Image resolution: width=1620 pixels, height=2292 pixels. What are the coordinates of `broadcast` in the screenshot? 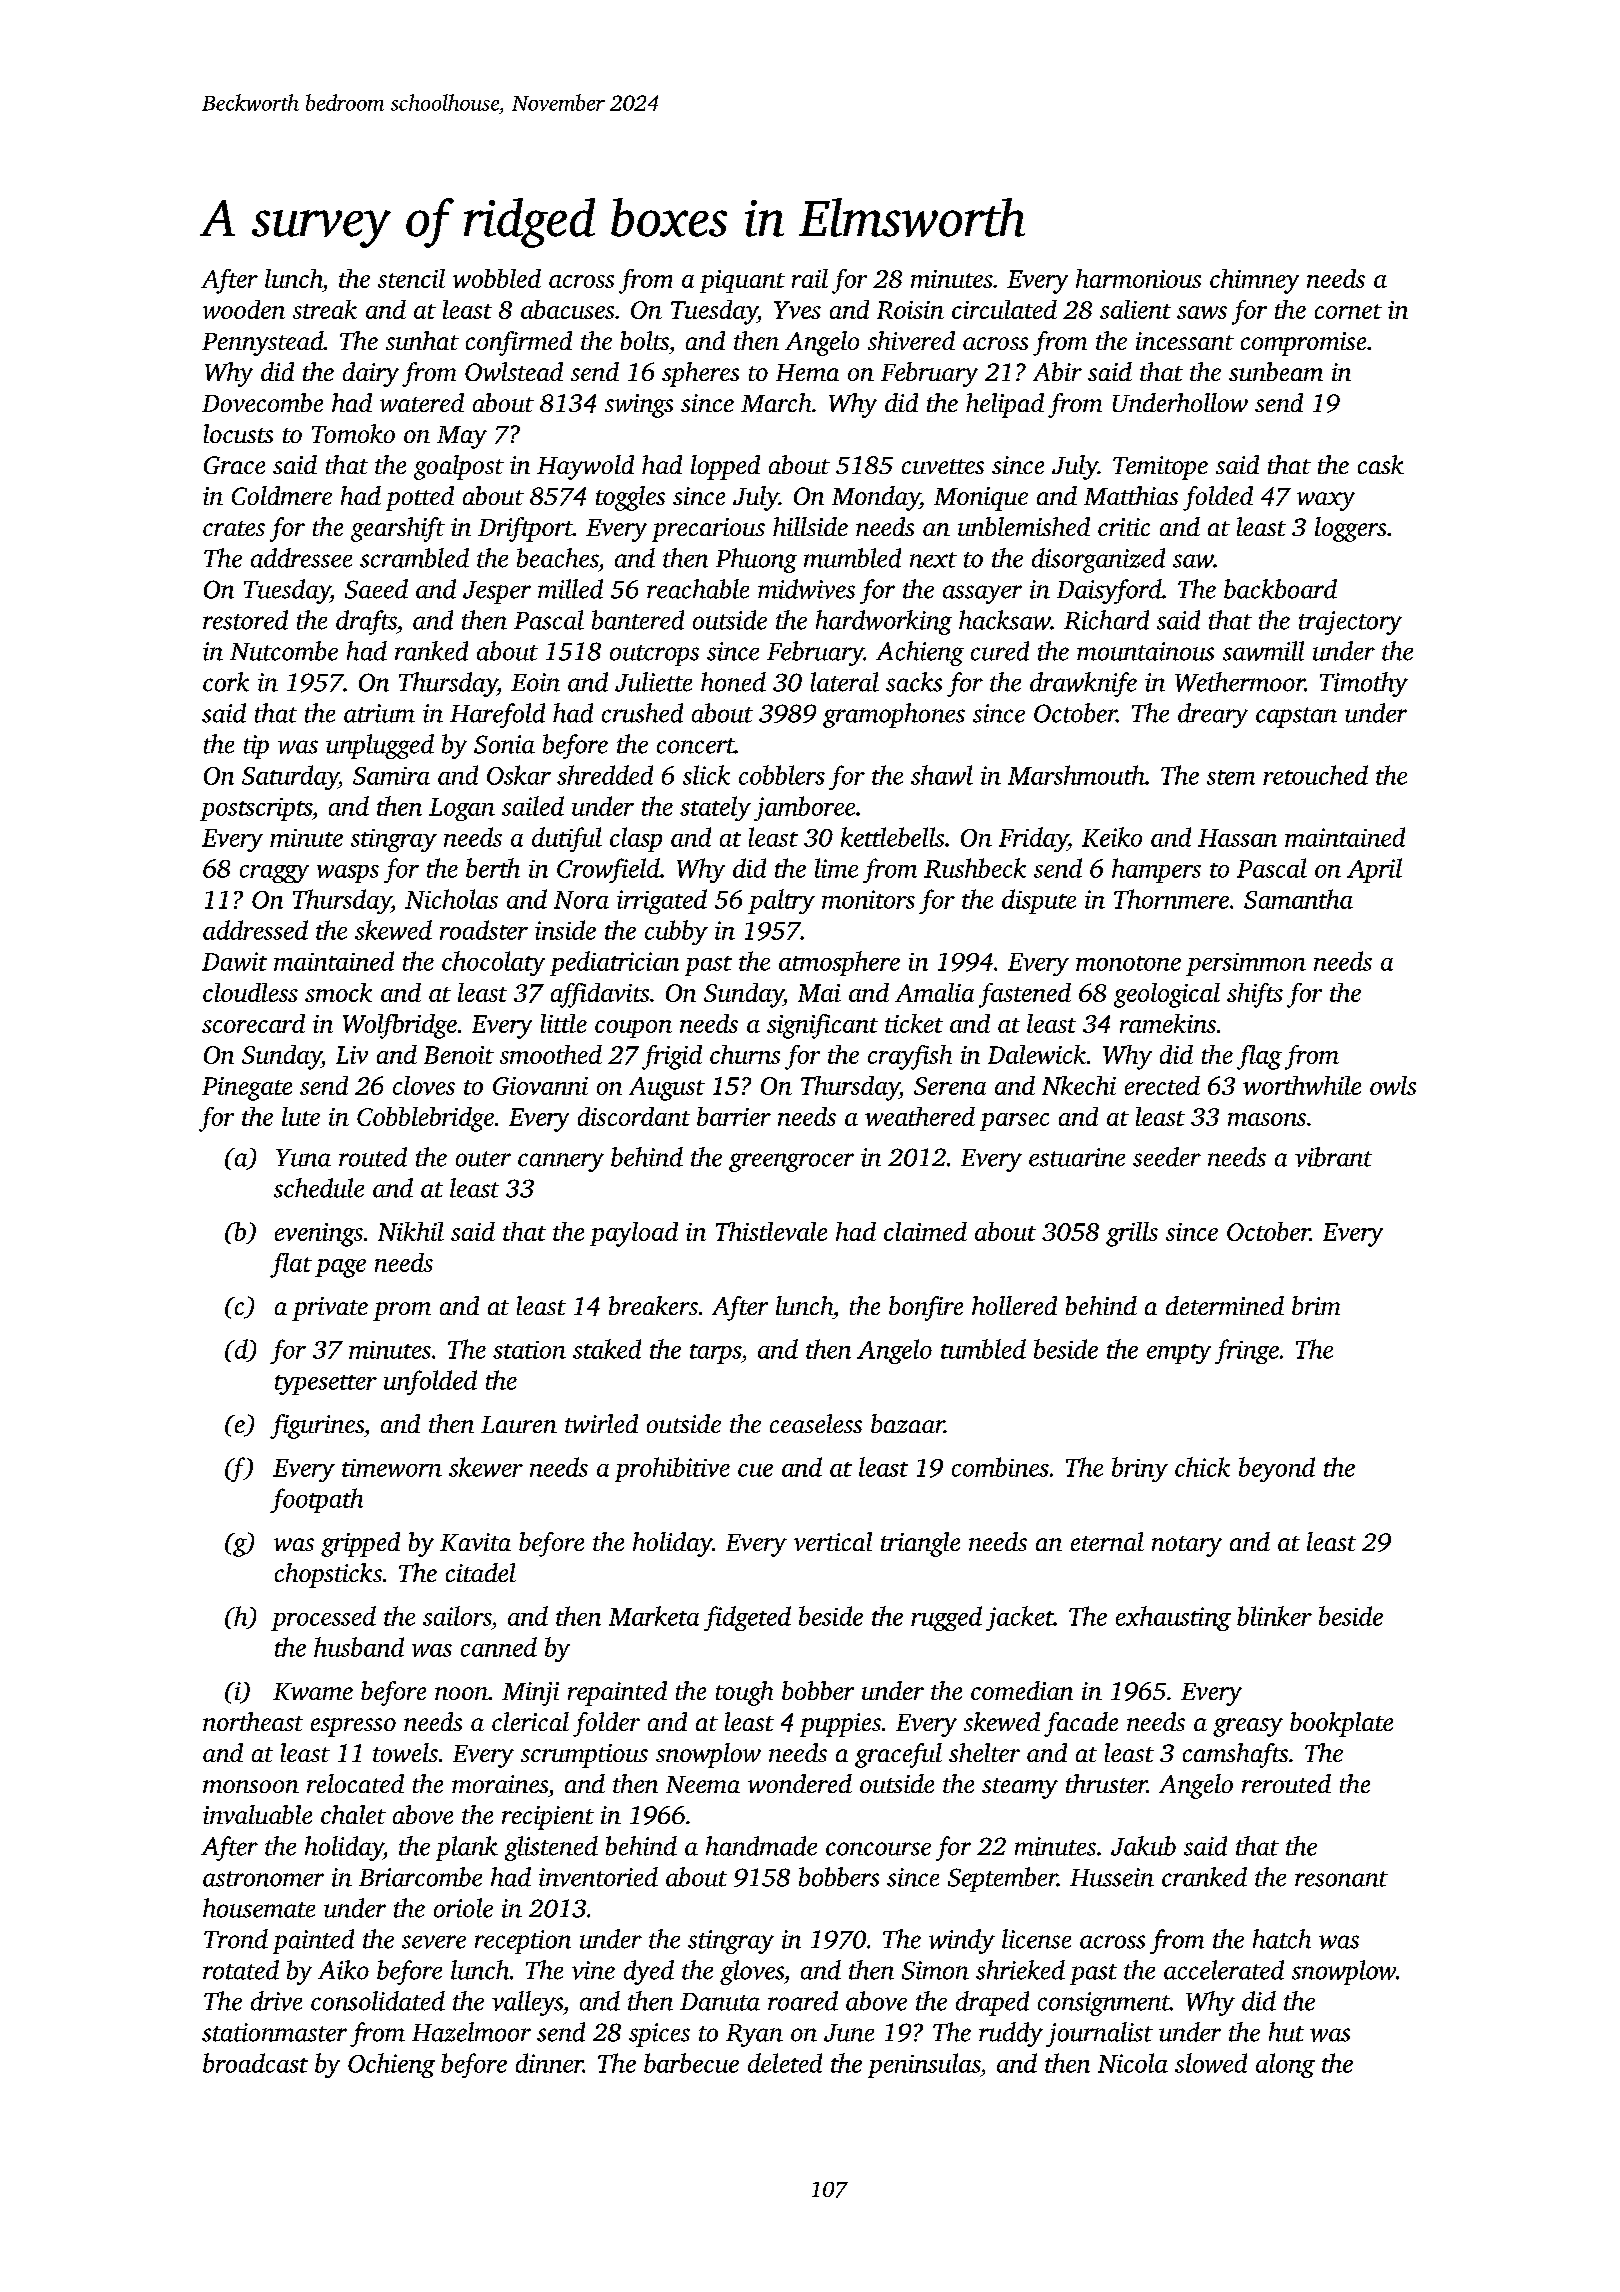 It's located at (255, 2063).
